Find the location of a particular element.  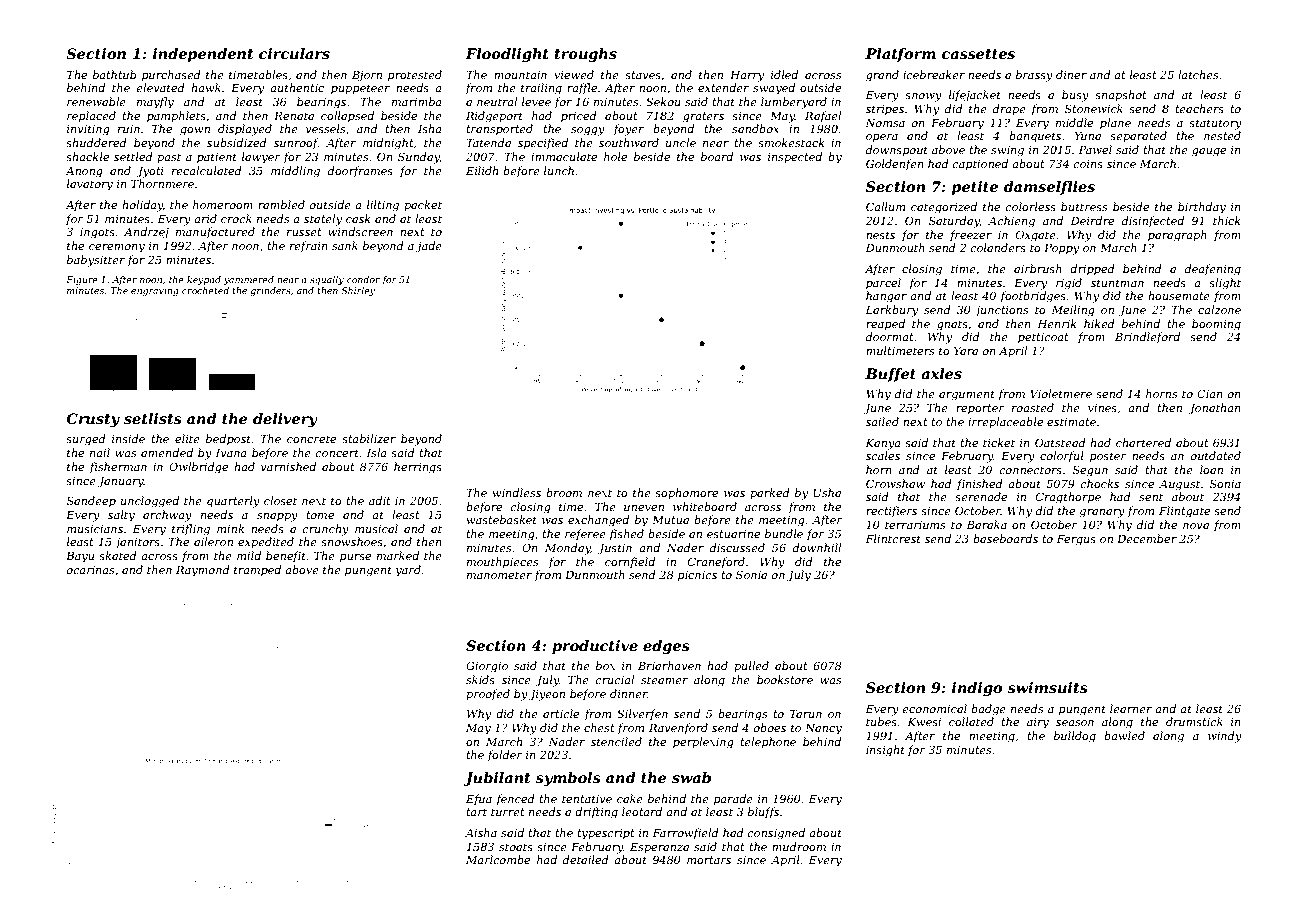

tramped is located at coordinates (257, 571).
